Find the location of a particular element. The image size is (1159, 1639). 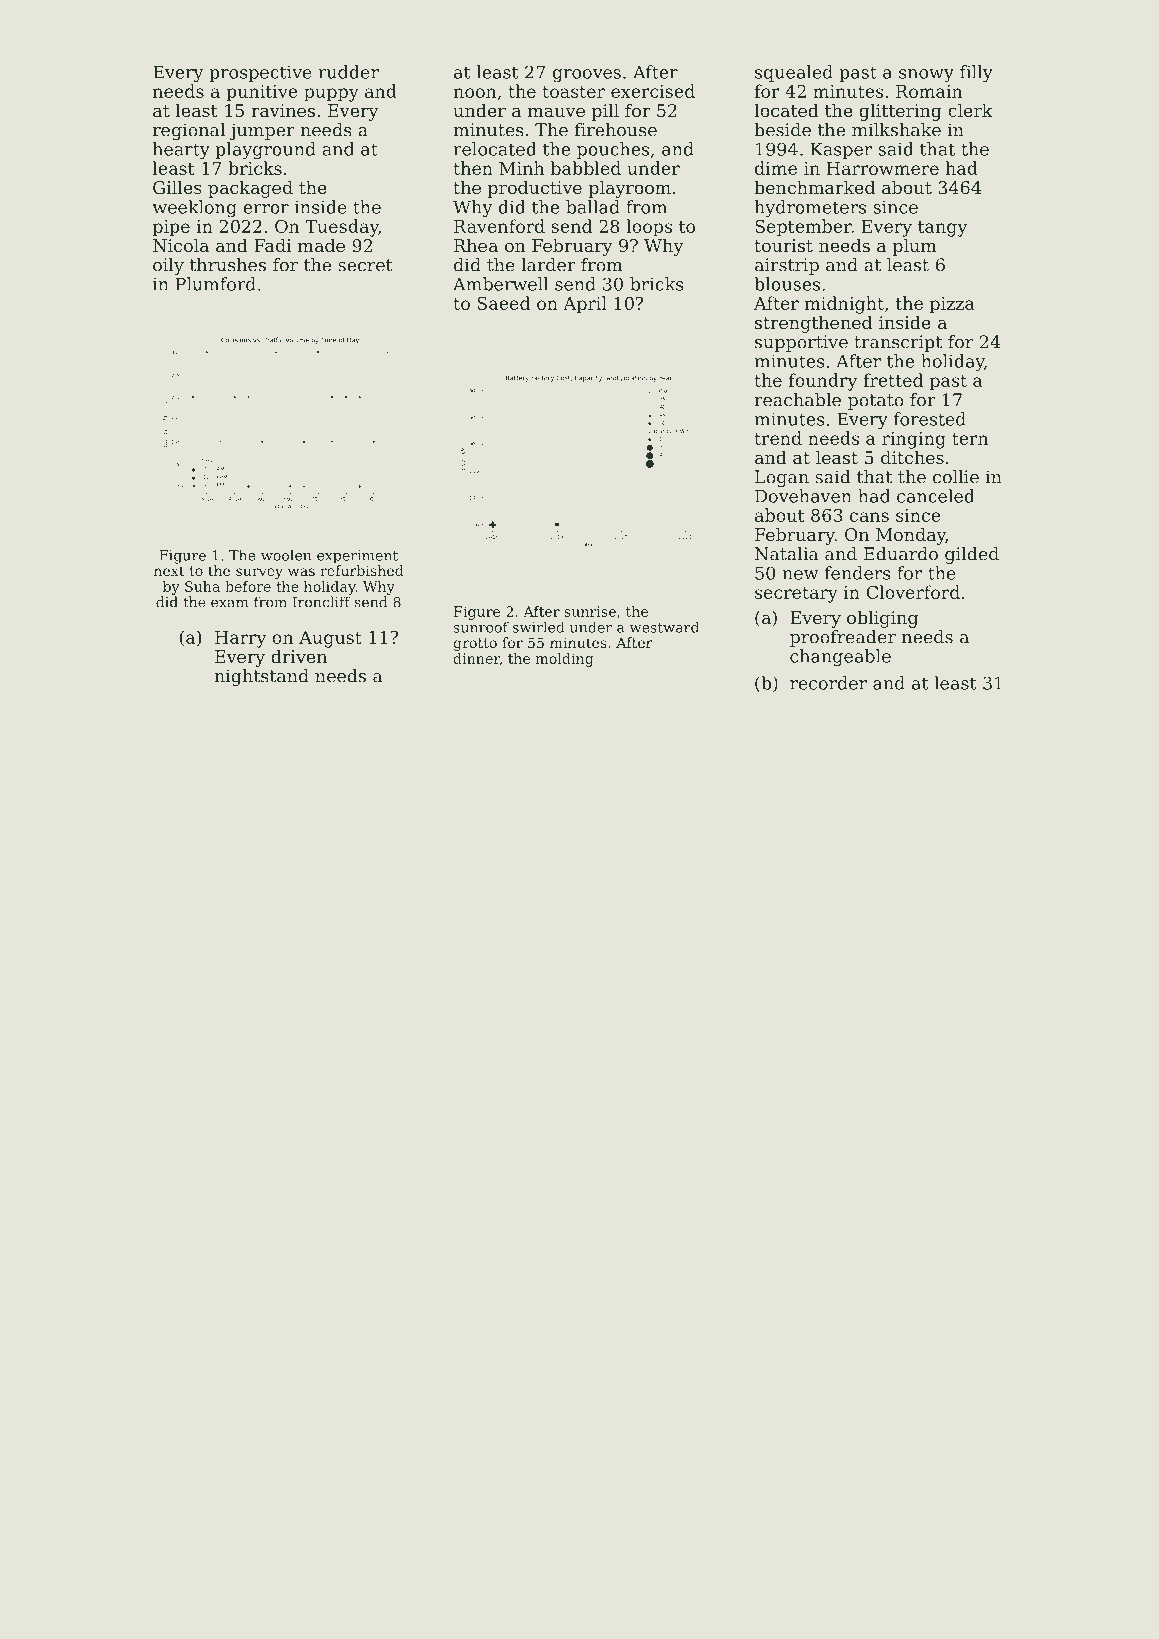

packaged is located at coordinates (250, 189).
